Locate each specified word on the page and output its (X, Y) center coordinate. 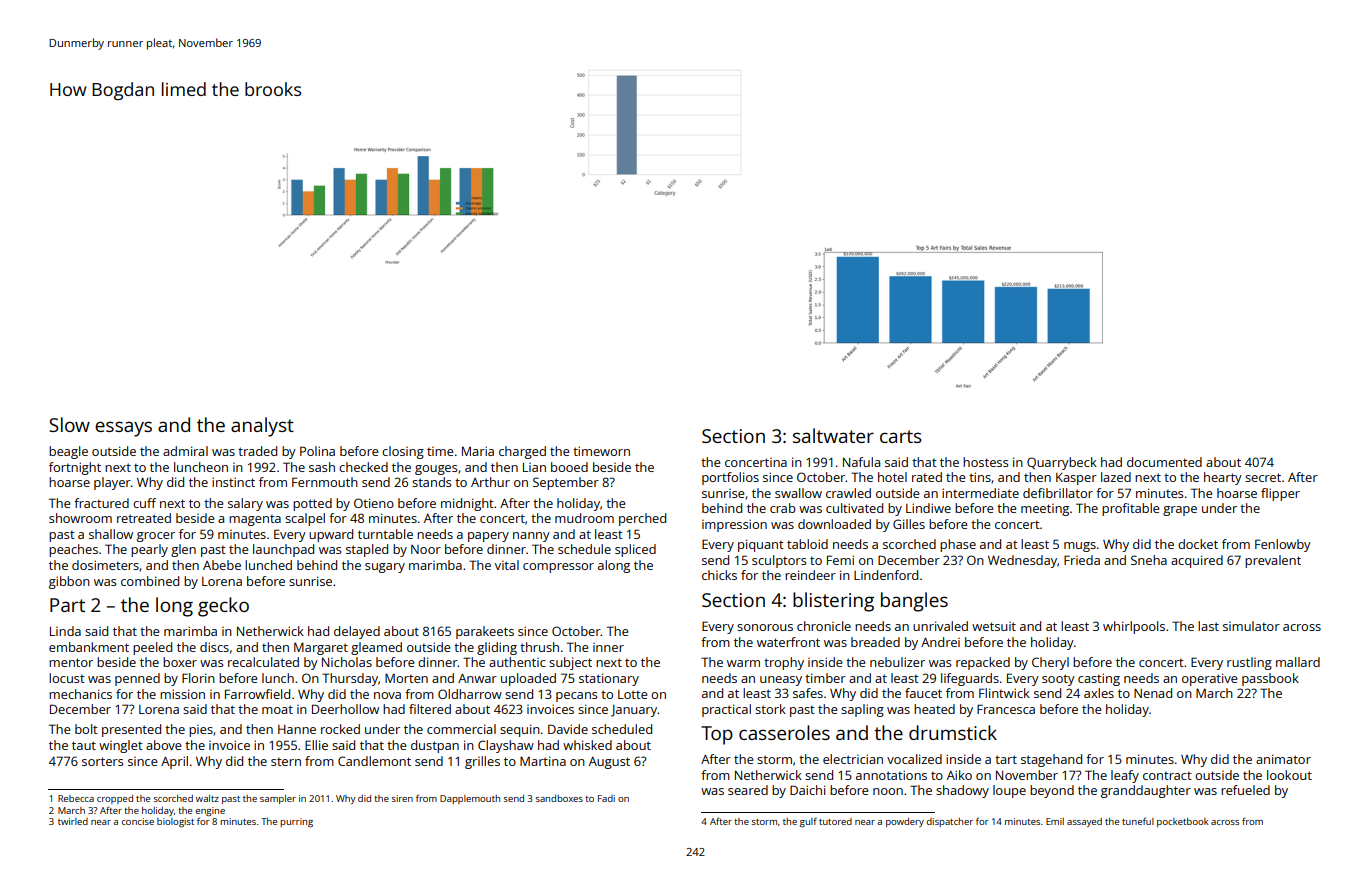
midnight (467, 504)
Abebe (222, 565)
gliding (497, 648)
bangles (914, 602)
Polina (317, 451)
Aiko (959, 775)
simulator (1251, 626)
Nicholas (347, 662)
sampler (278, 799)
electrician (853, 759)
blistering (833, 602)
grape (1180, 511)
